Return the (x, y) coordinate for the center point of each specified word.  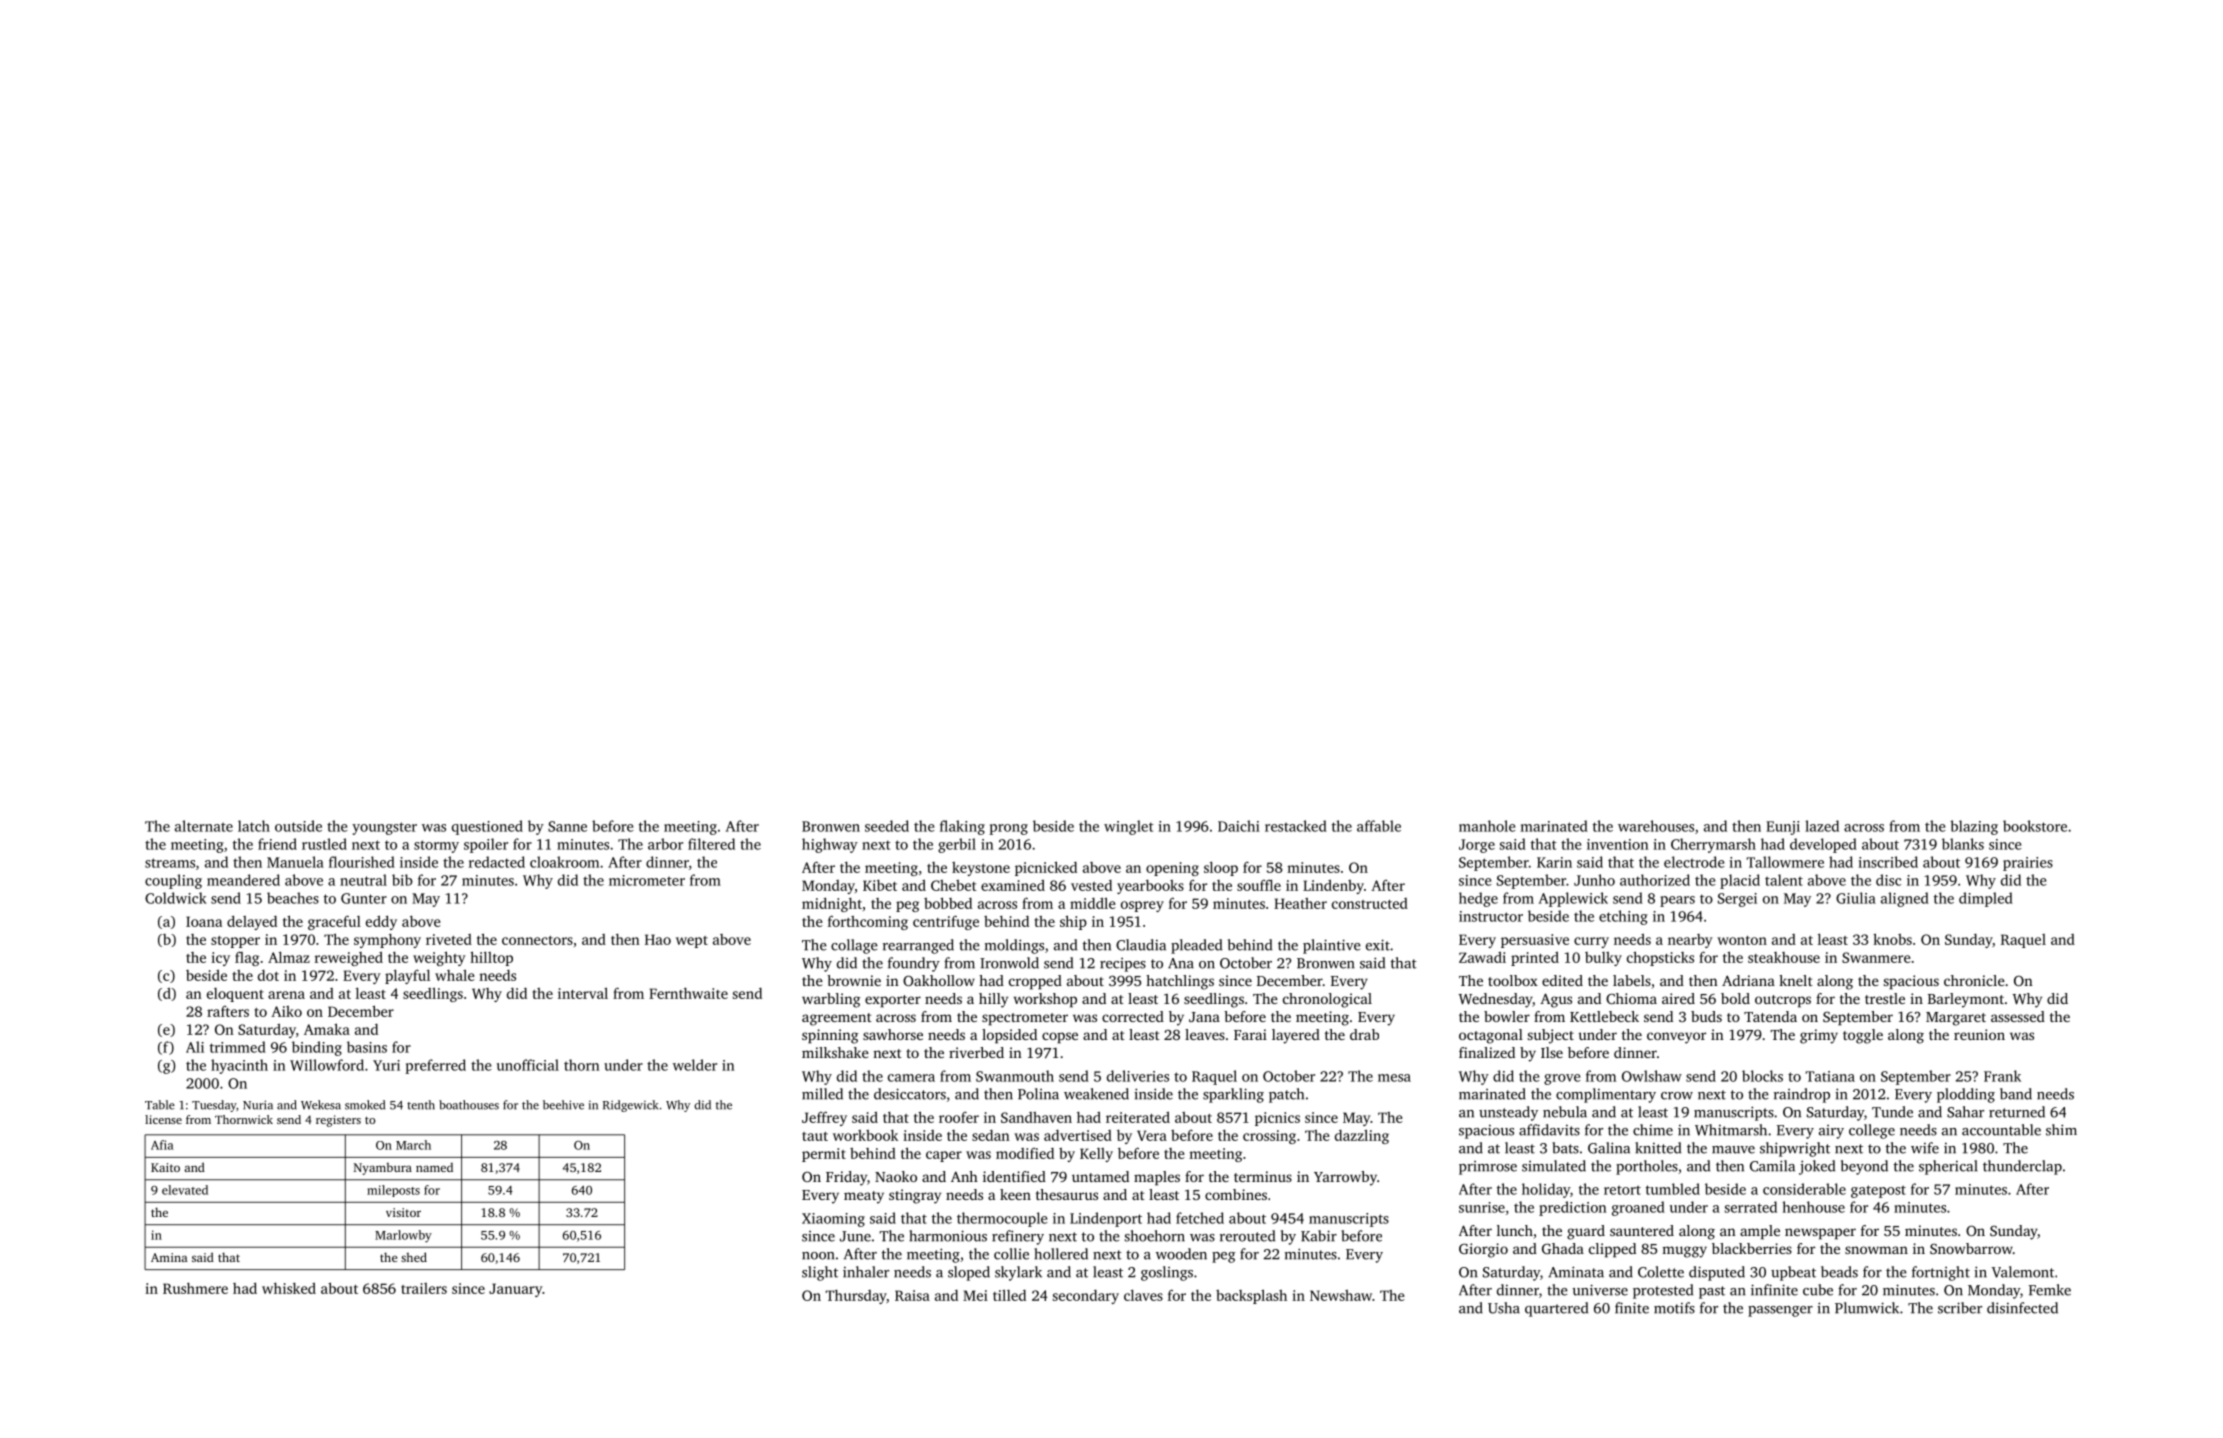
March (413, 1145)
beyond (1864, 1167)
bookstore (2035, 826)
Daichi (1239, 826)
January (515, 1290)
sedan (991, 1135)
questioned (487, 827)
